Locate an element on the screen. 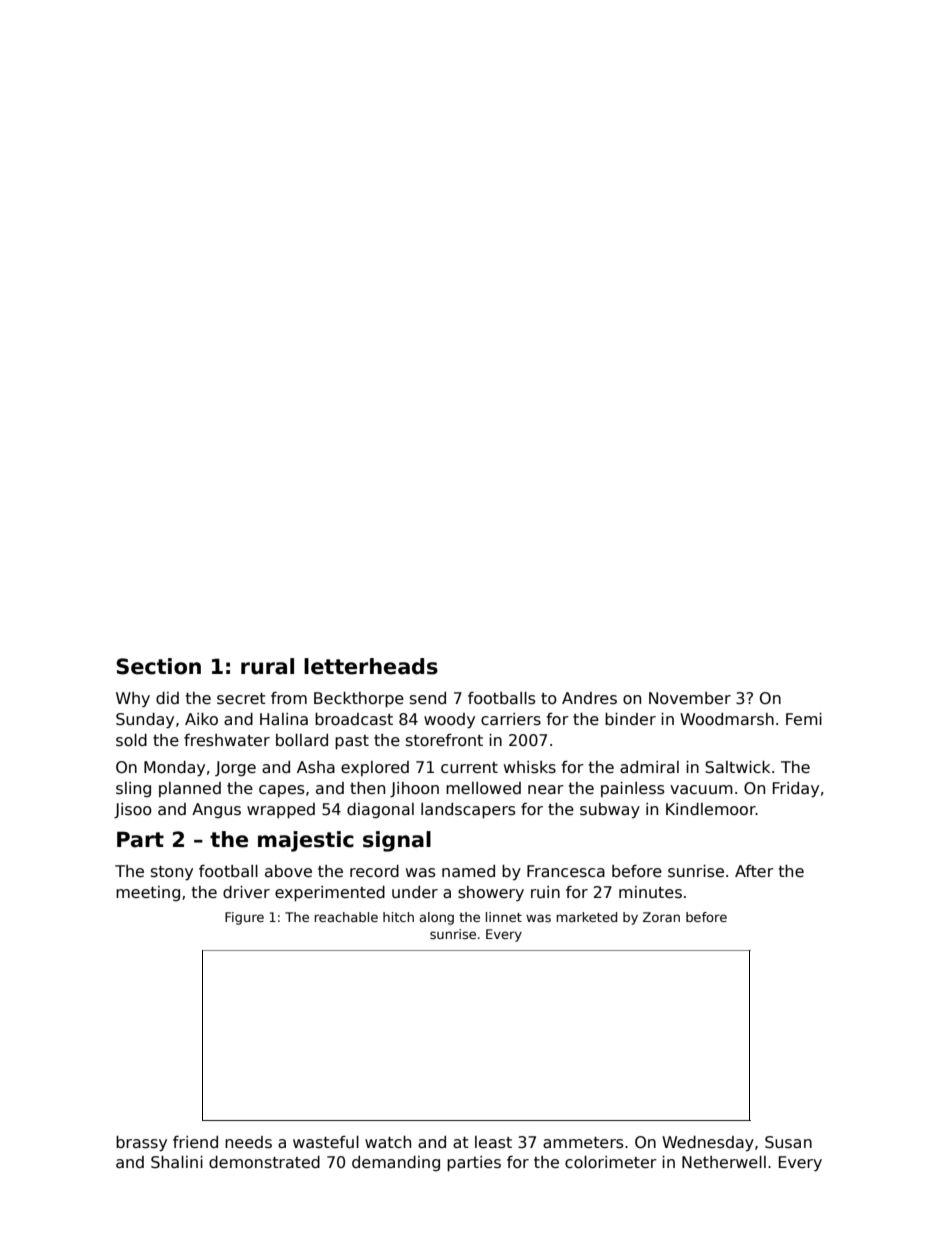 This screenshot has width=952, height=1233. Aiko is located at coordinates (201, 719).
